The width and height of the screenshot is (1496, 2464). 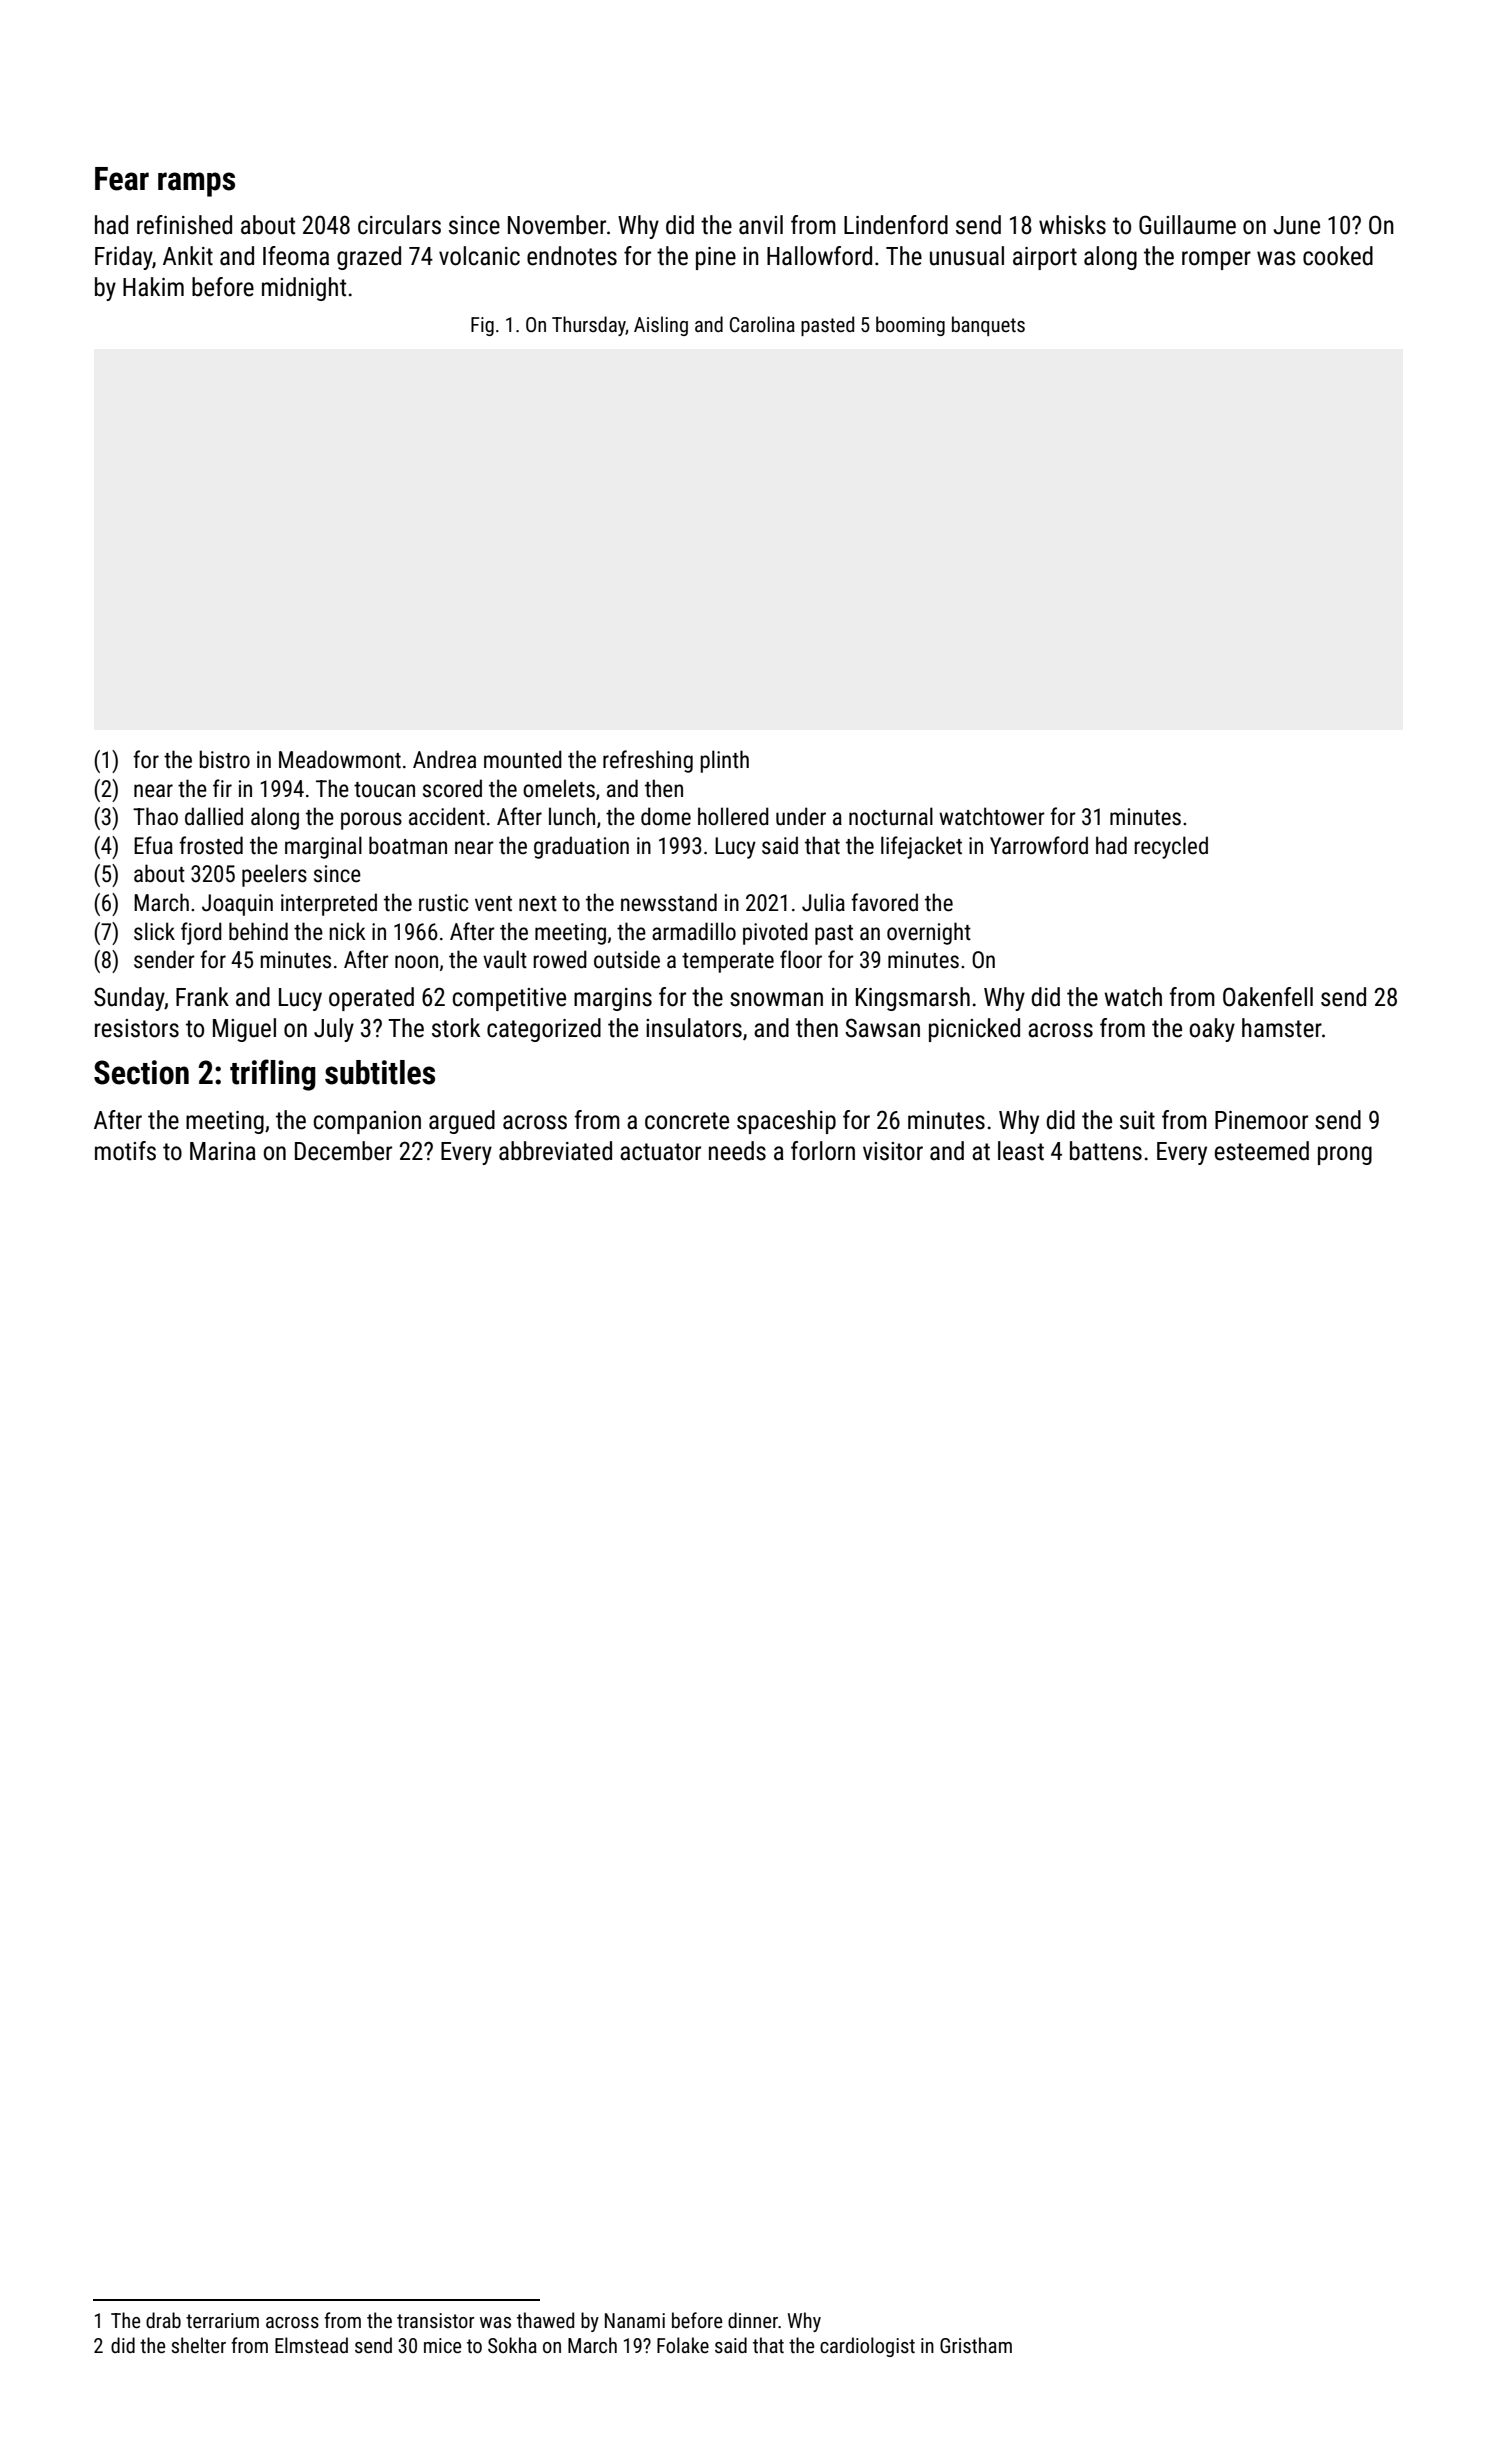 What do you see at coordinates (683, 2345) in the screenshot?
I see `Folake` at bounding box center [683, 2345].
